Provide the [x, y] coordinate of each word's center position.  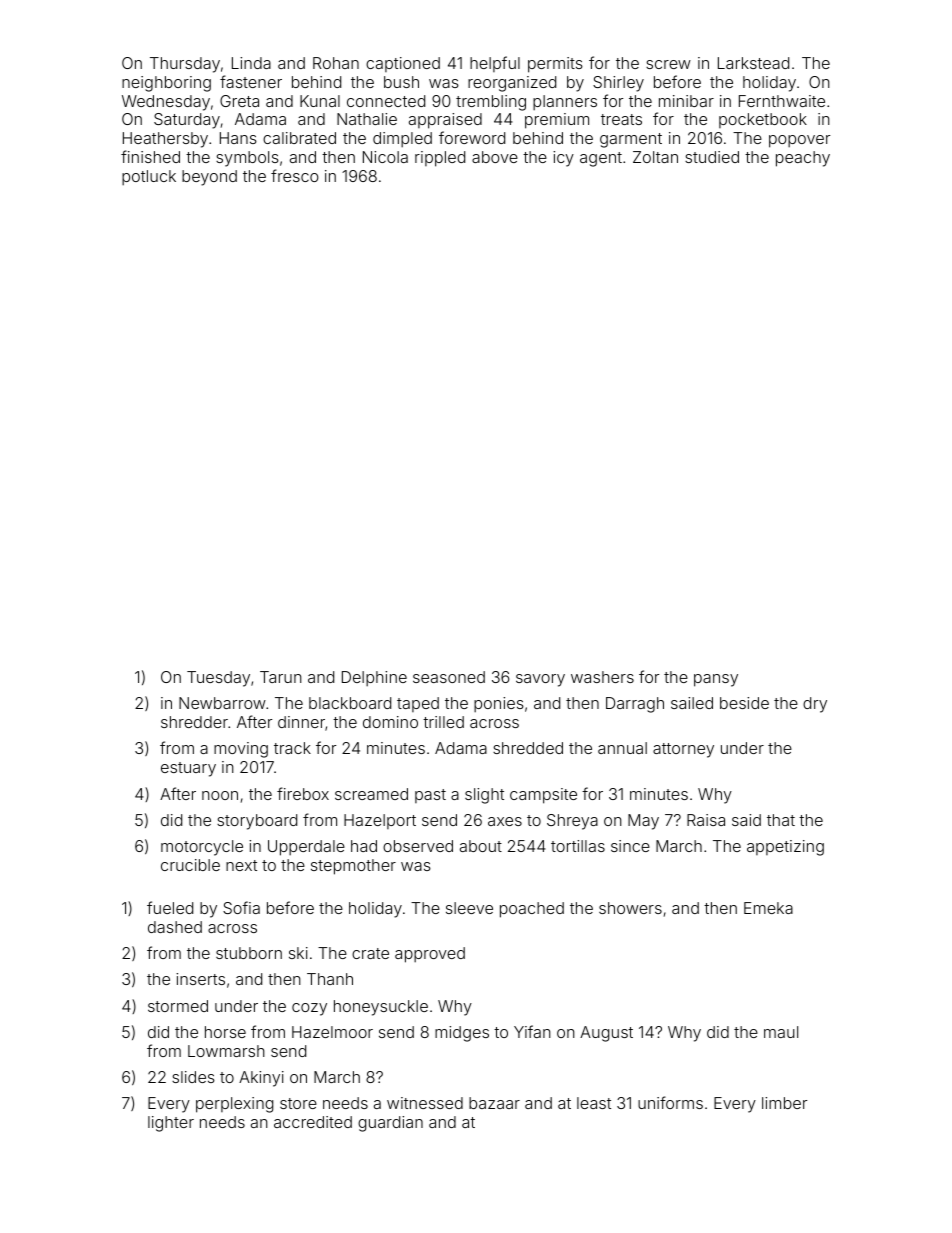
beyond [209, 178]
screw [668, 64]
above [495, 157]
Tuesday [218, 679]
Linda [251, 63]
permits [555, 65]
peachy [803, 159]
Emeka [768, 908]
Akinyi [261, 1079]
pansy [716, 680]
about [481, 846]
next [241, 865]
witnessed [425, 1103]
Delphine [374, 678]
